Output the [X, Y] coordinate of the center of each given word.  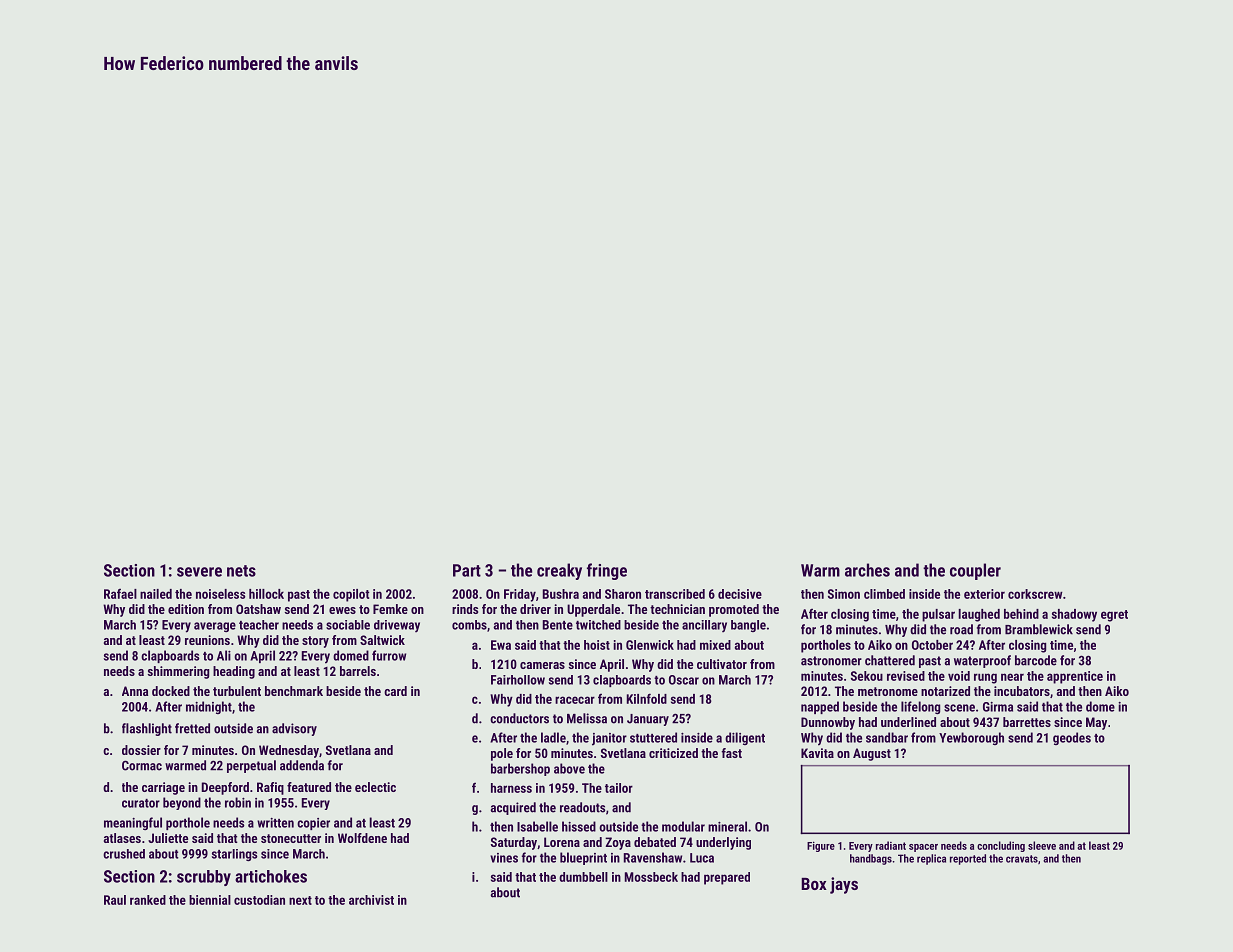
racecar [575, 700]
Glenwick [650, 645]
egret [1114, 616]
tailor [619, 788]
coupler [975, 571]
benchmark [294, 691]
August [872, 754]
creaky [559, 571]
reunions [207, 640]
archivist [371, 900]
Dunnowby [828, 723]
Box [814, 884]
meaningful [133, 823]
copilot [351, 595]
